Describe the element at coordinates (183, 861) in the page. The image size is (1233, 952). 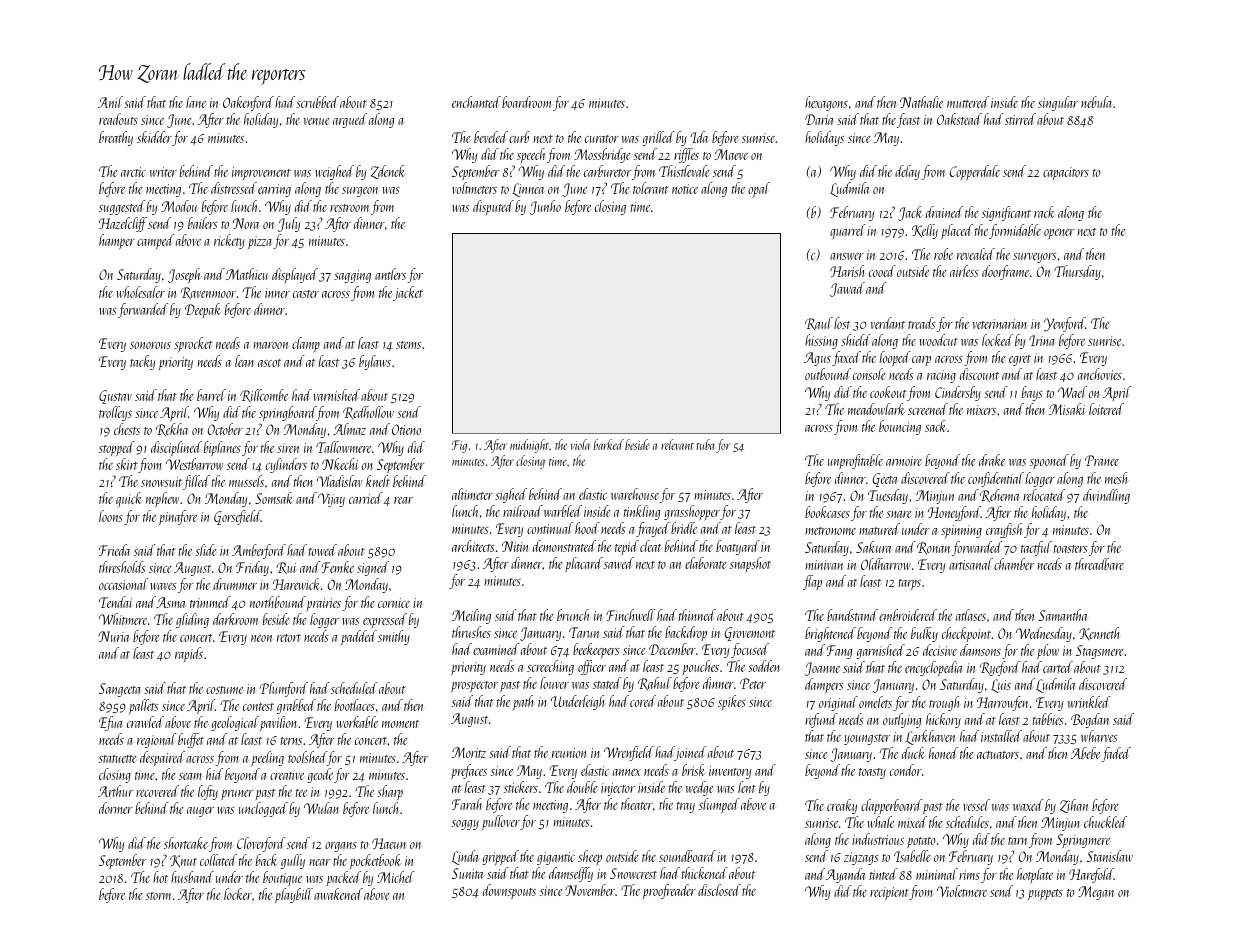
I see `Knut` at that location.
